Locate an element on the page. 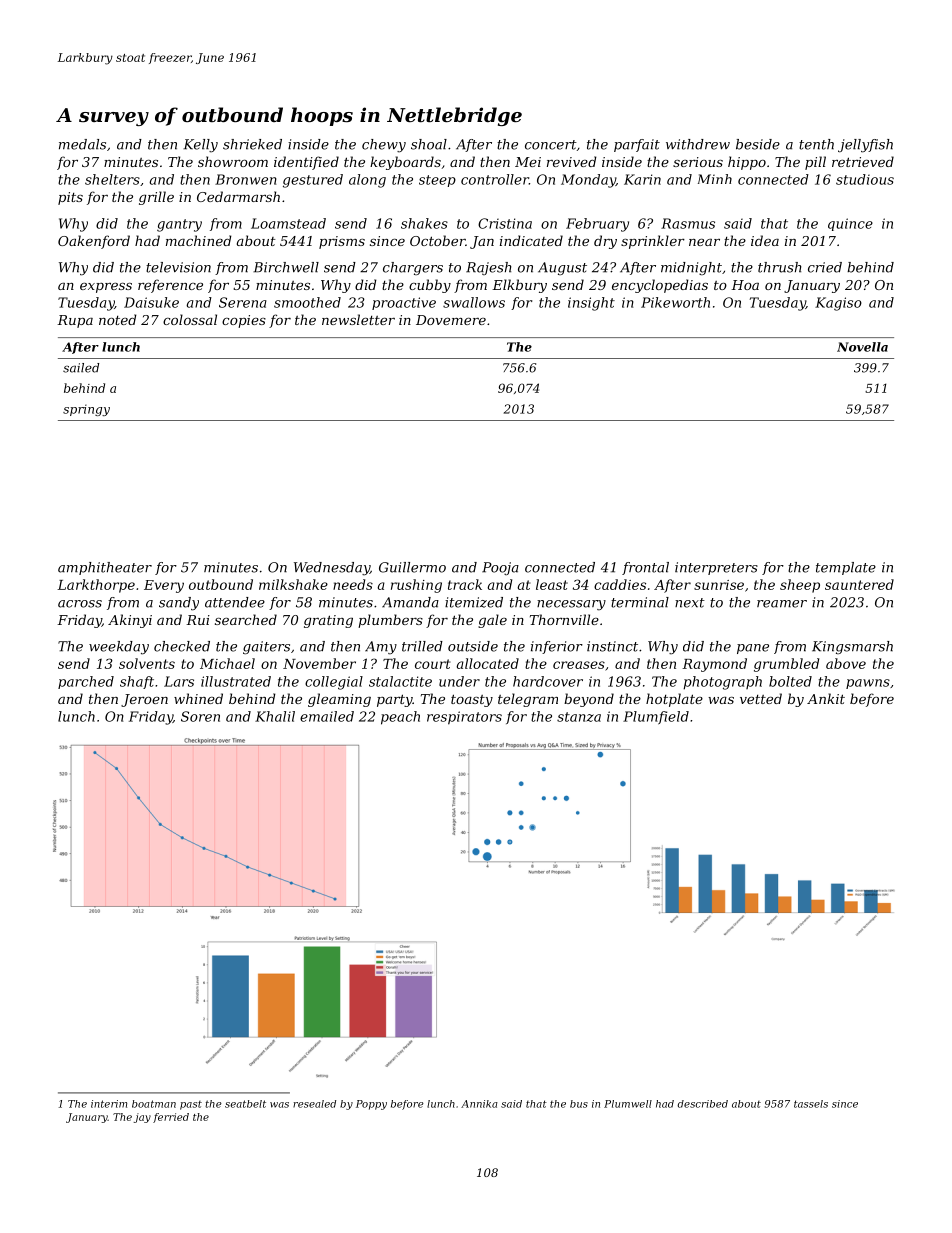 The image size is (952, 1233). tassels is located at coordinates (811, 1104).
